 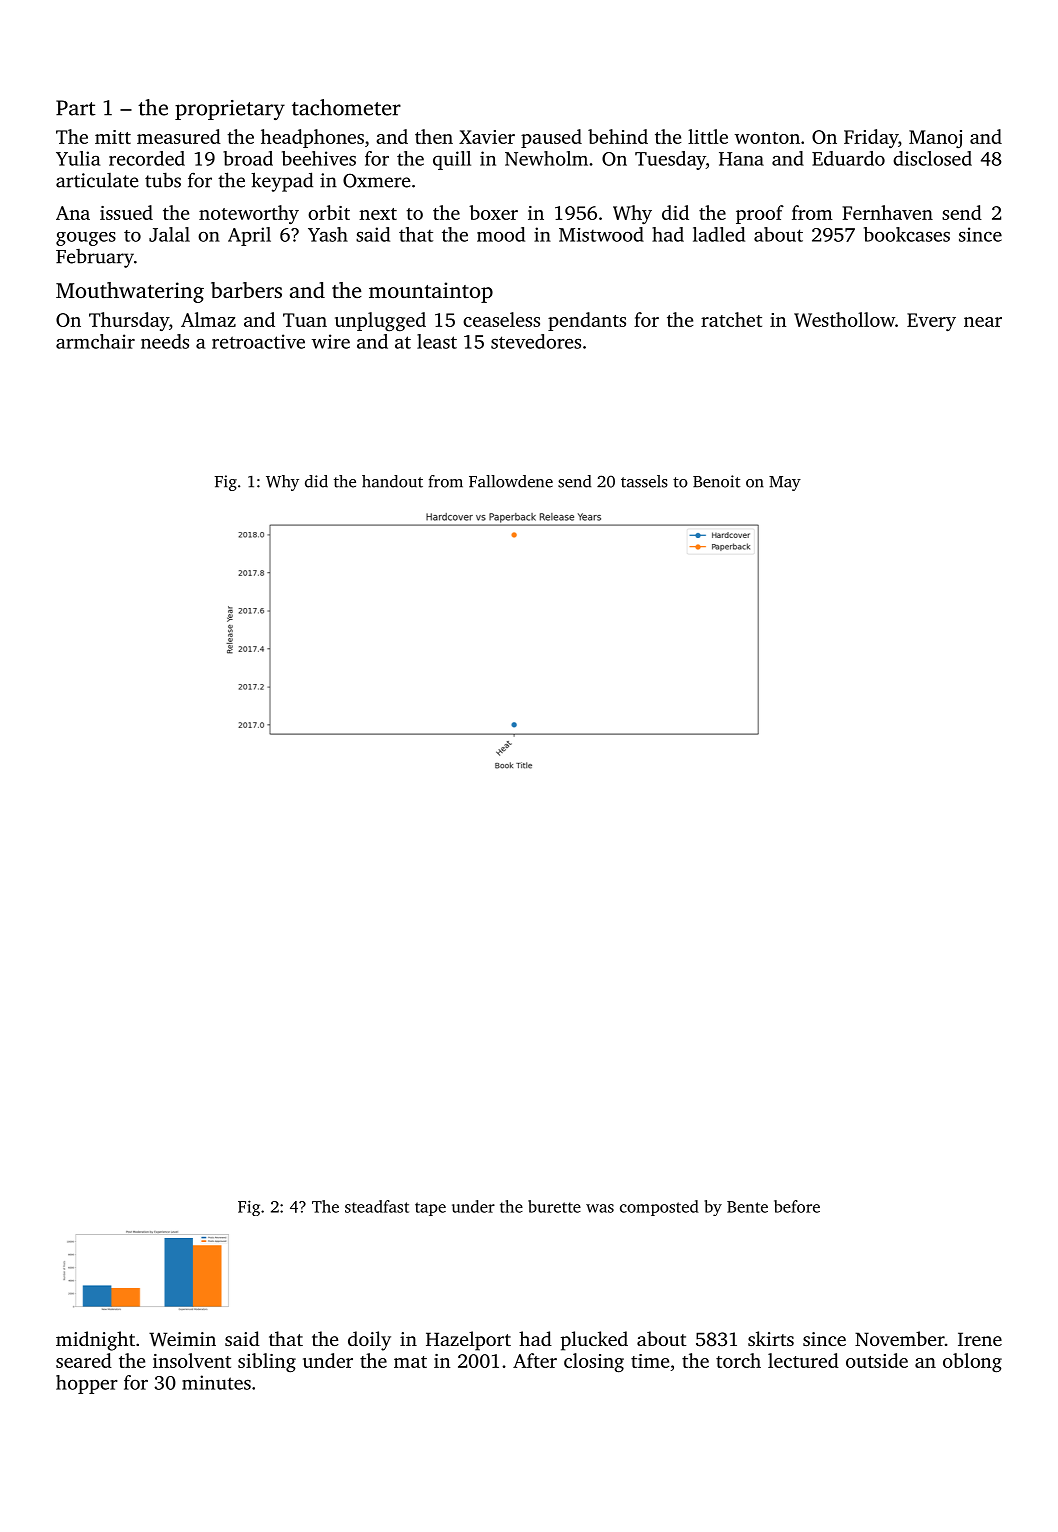 What do you see at coordinates (716, 481) in the screenshot?
I see `Benoit` at bounding box center [716, 481].
